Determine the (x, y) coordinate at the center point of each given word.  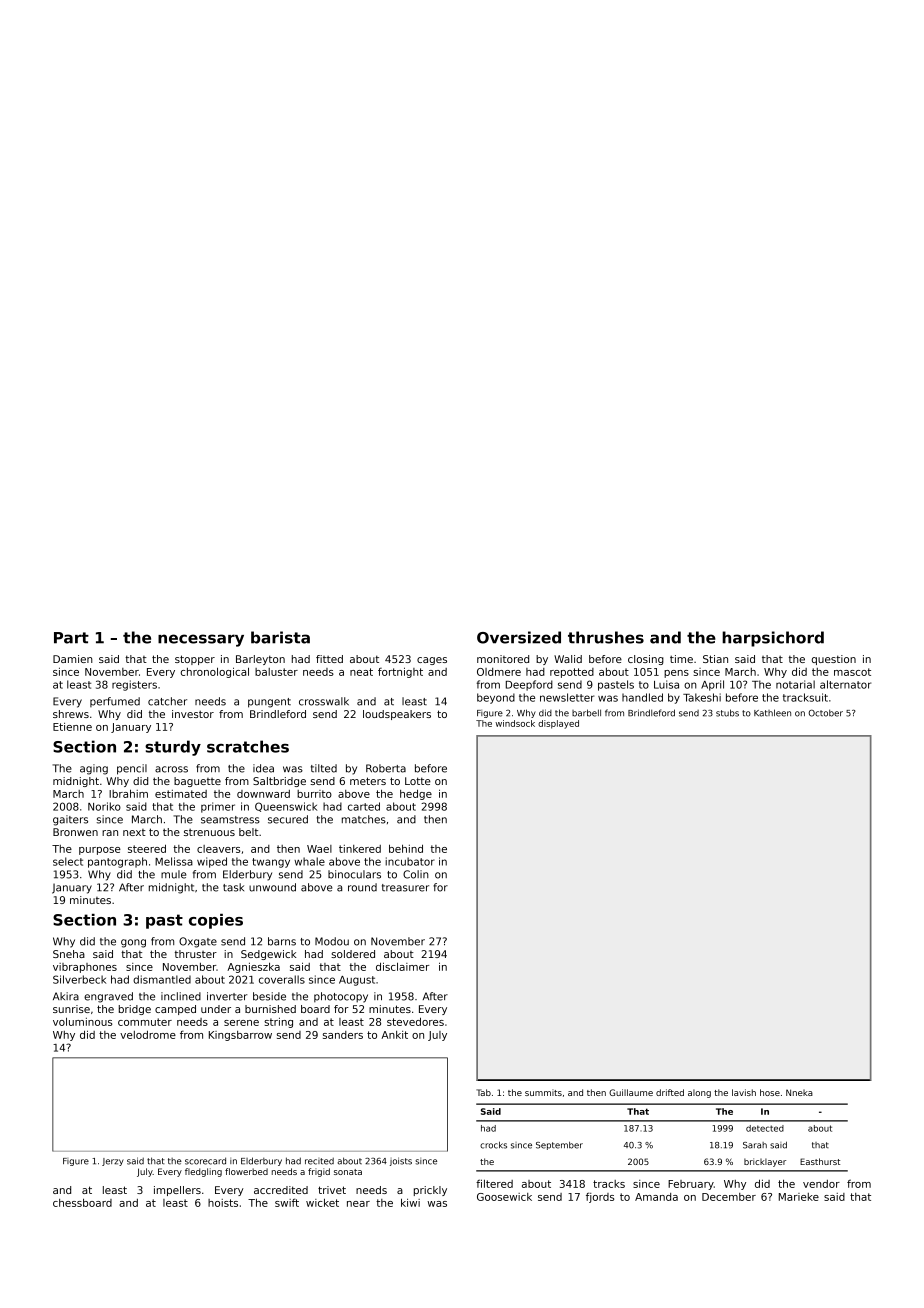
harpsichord (773, 639)
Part (71, 638)
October (826, 713)
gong (133, 943)
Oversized (519, 637)
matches (364, 819)
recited (319, 1161)
